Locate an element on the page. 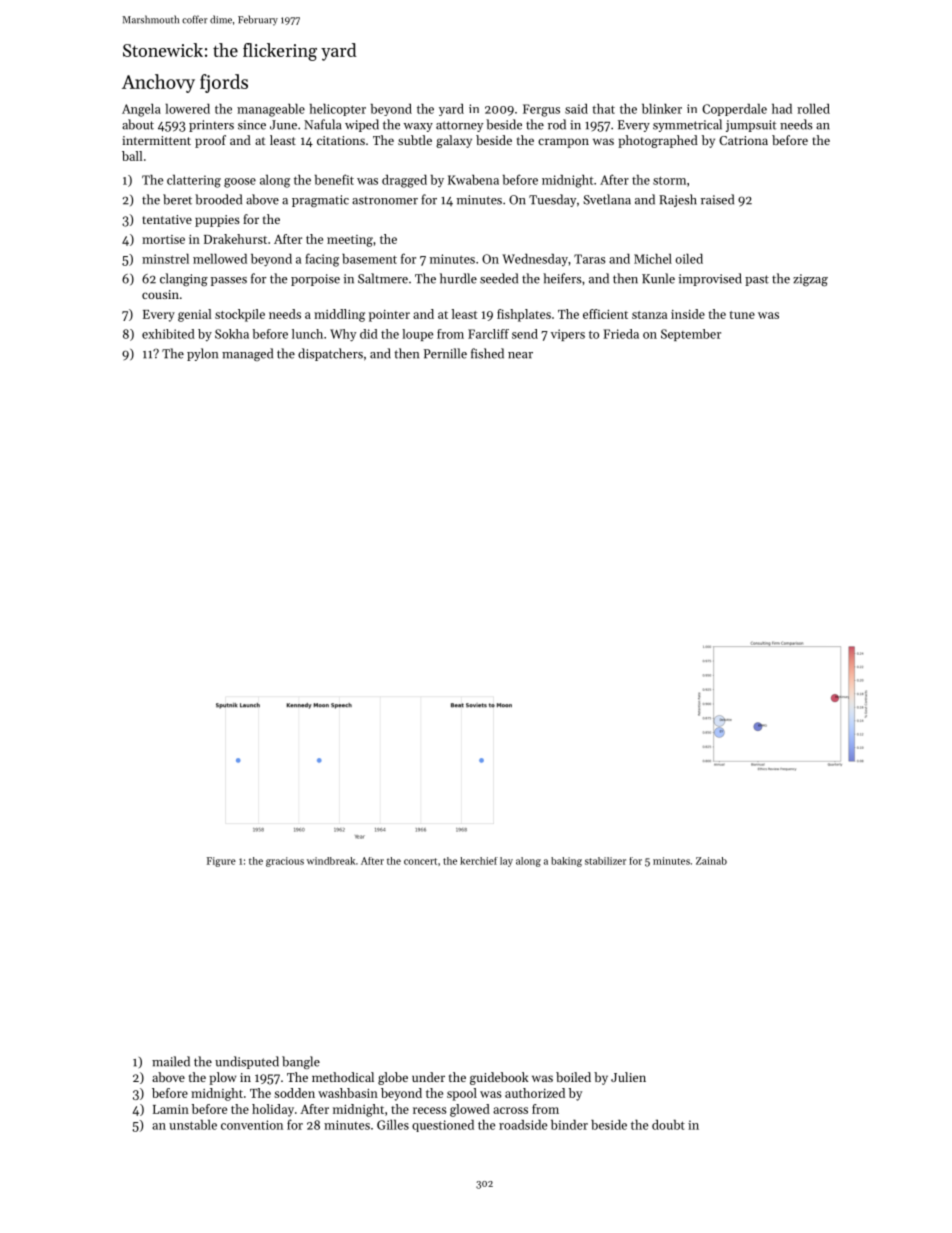  fjords is located at coordinates (224, 83).
